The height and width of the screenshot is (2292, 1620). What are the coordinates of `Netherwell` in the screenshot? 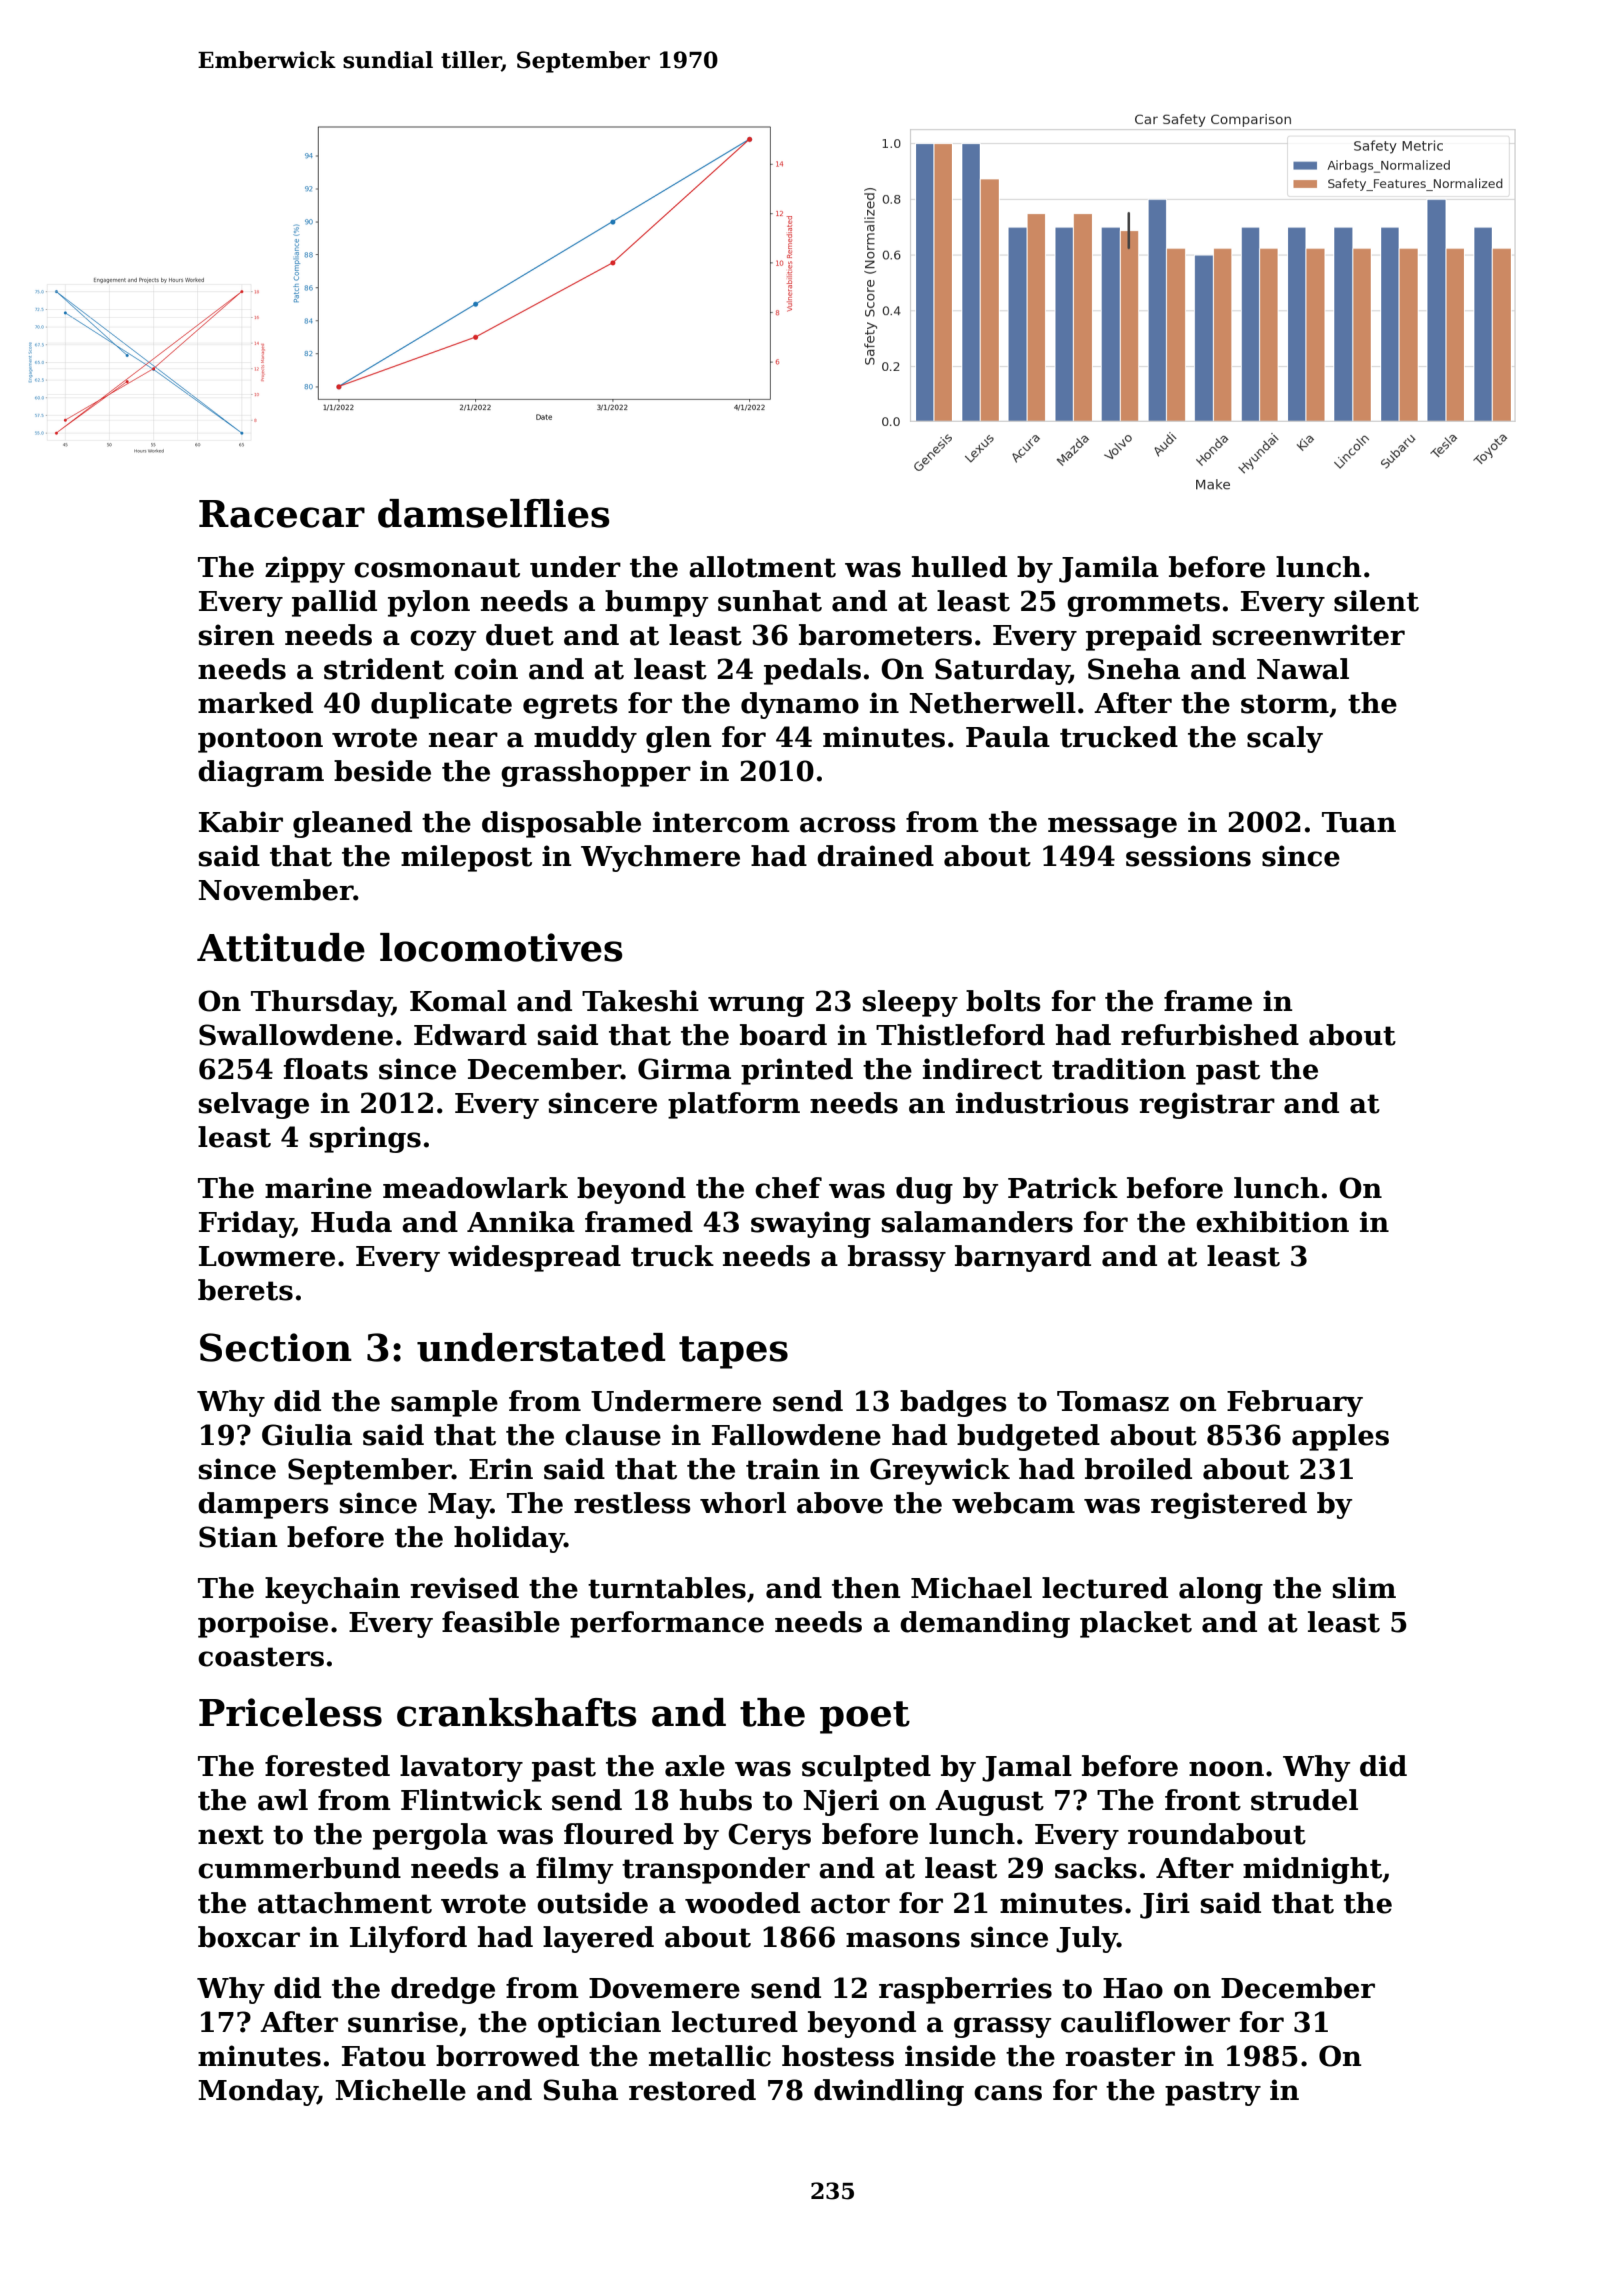 It's located at (993, 703).
